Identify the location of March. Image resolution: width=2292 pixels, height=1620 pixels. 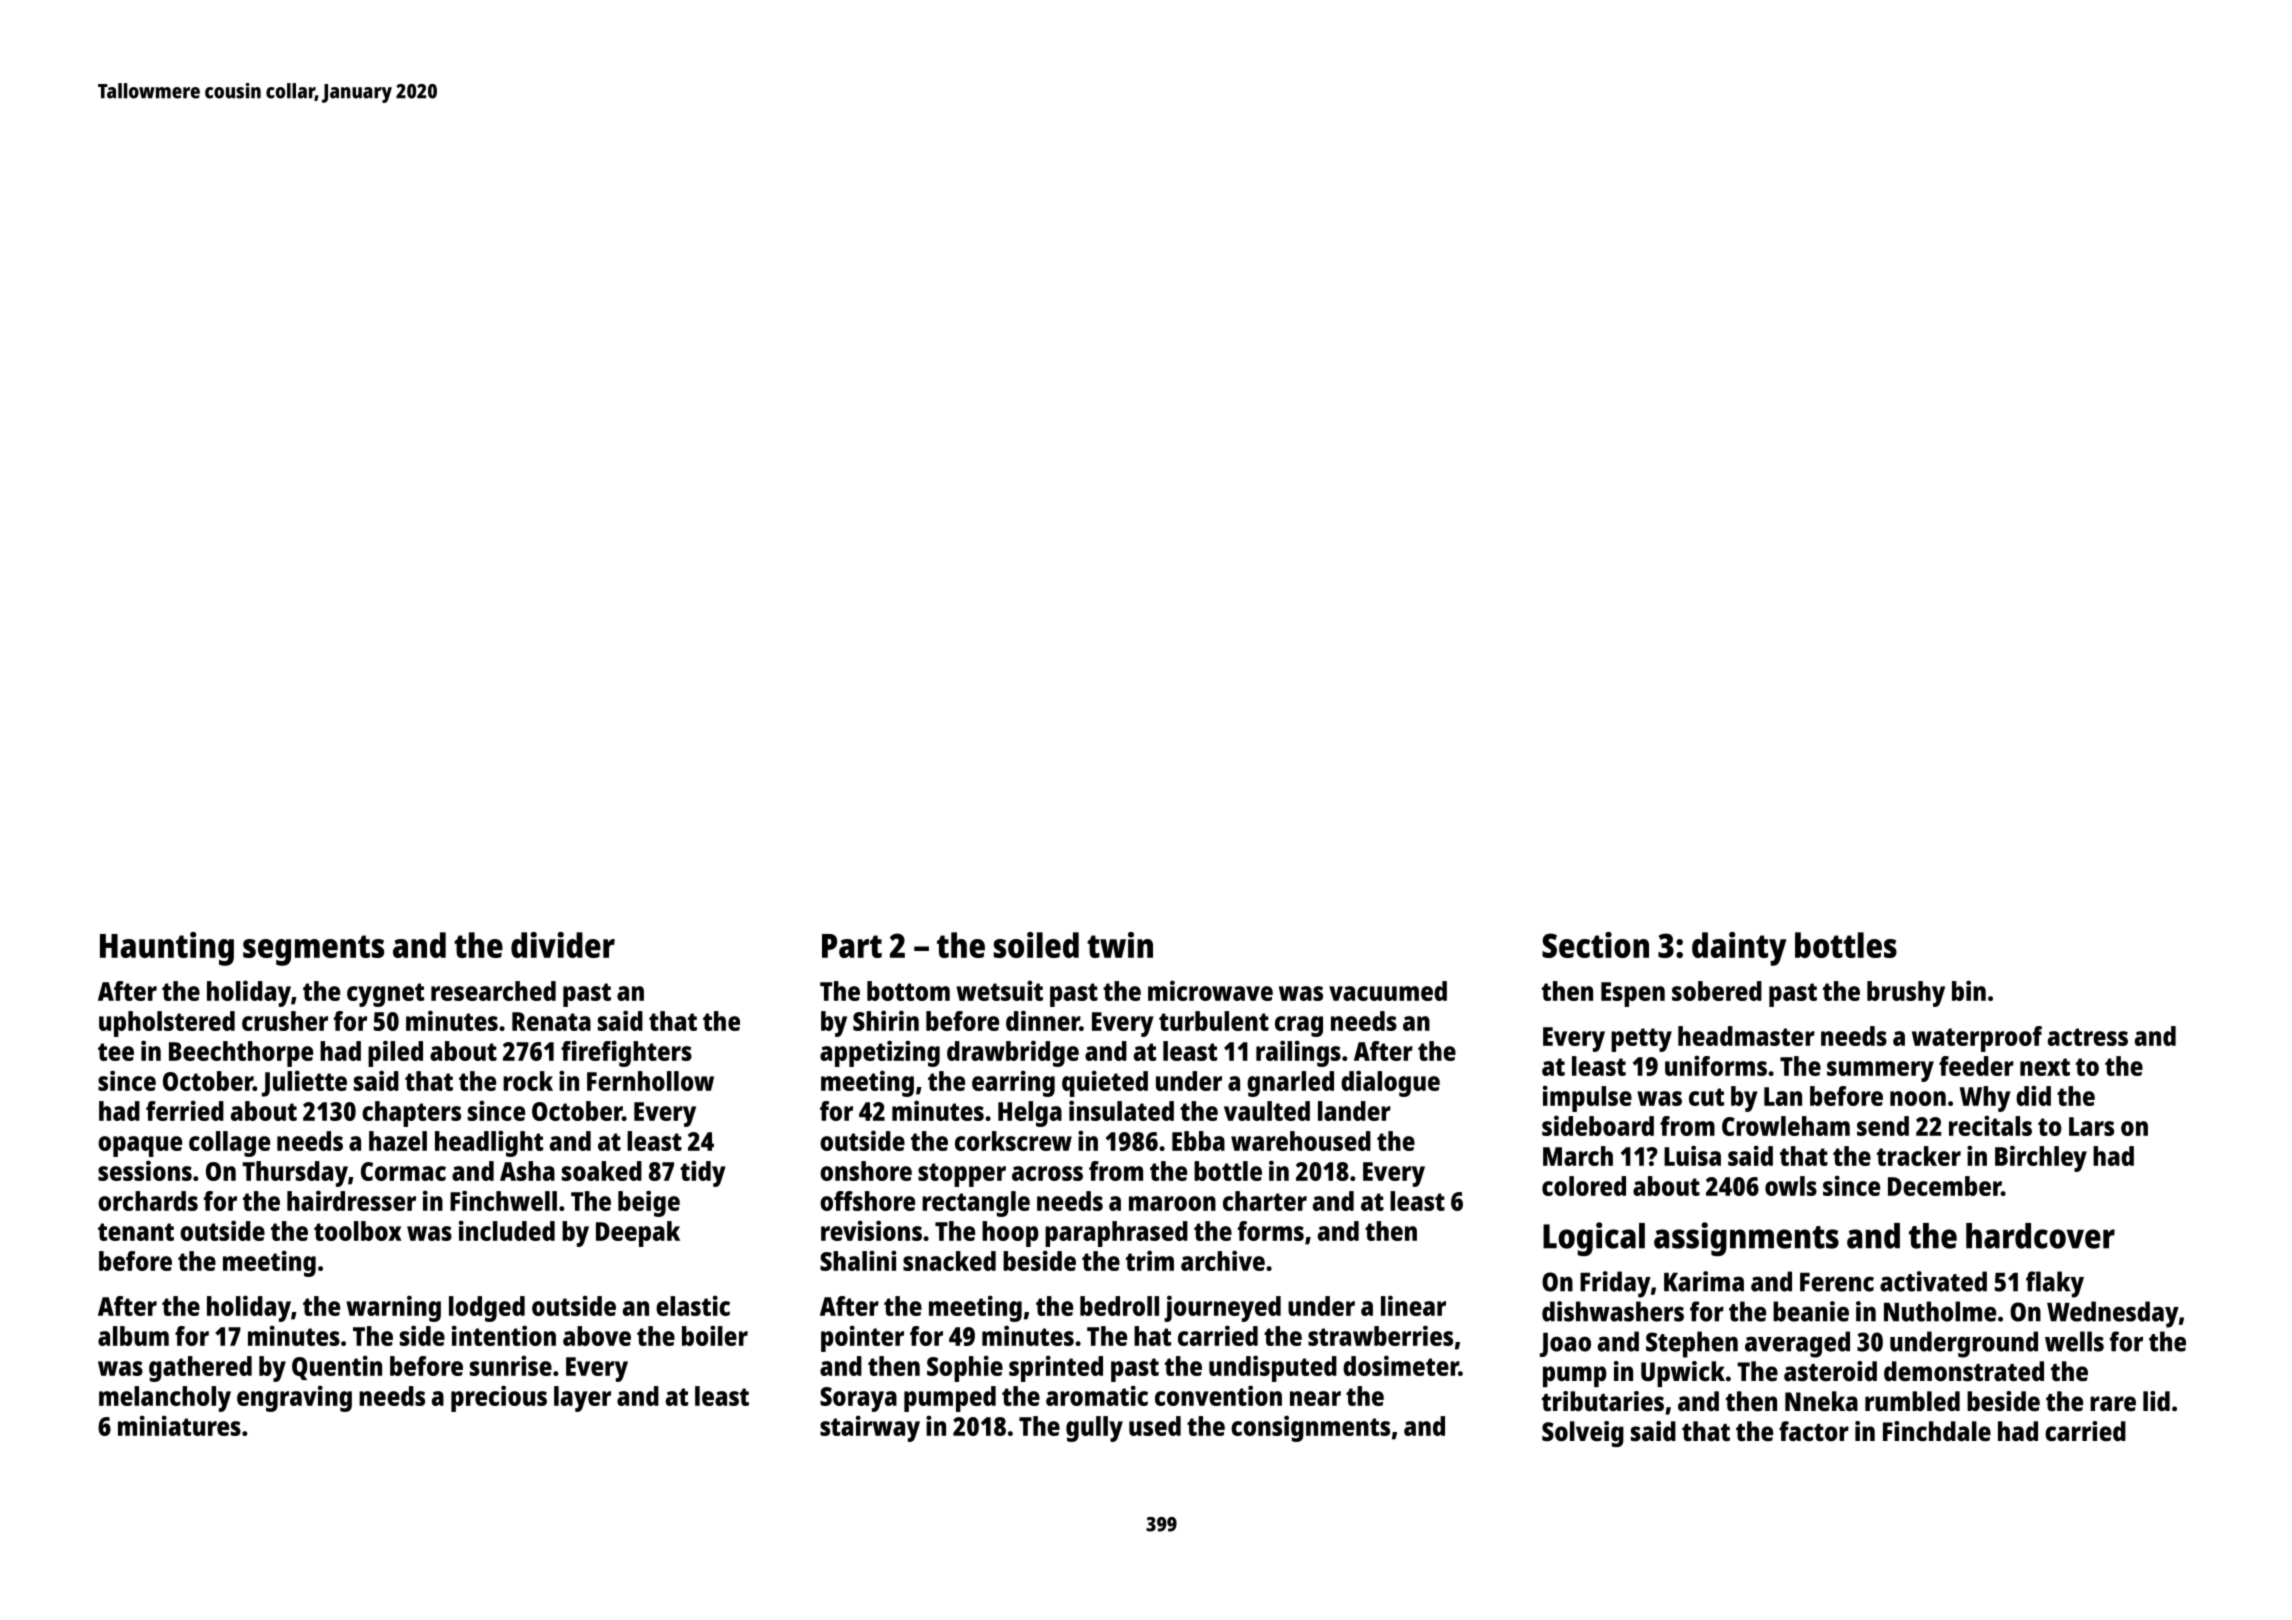
(1578, 1156).
